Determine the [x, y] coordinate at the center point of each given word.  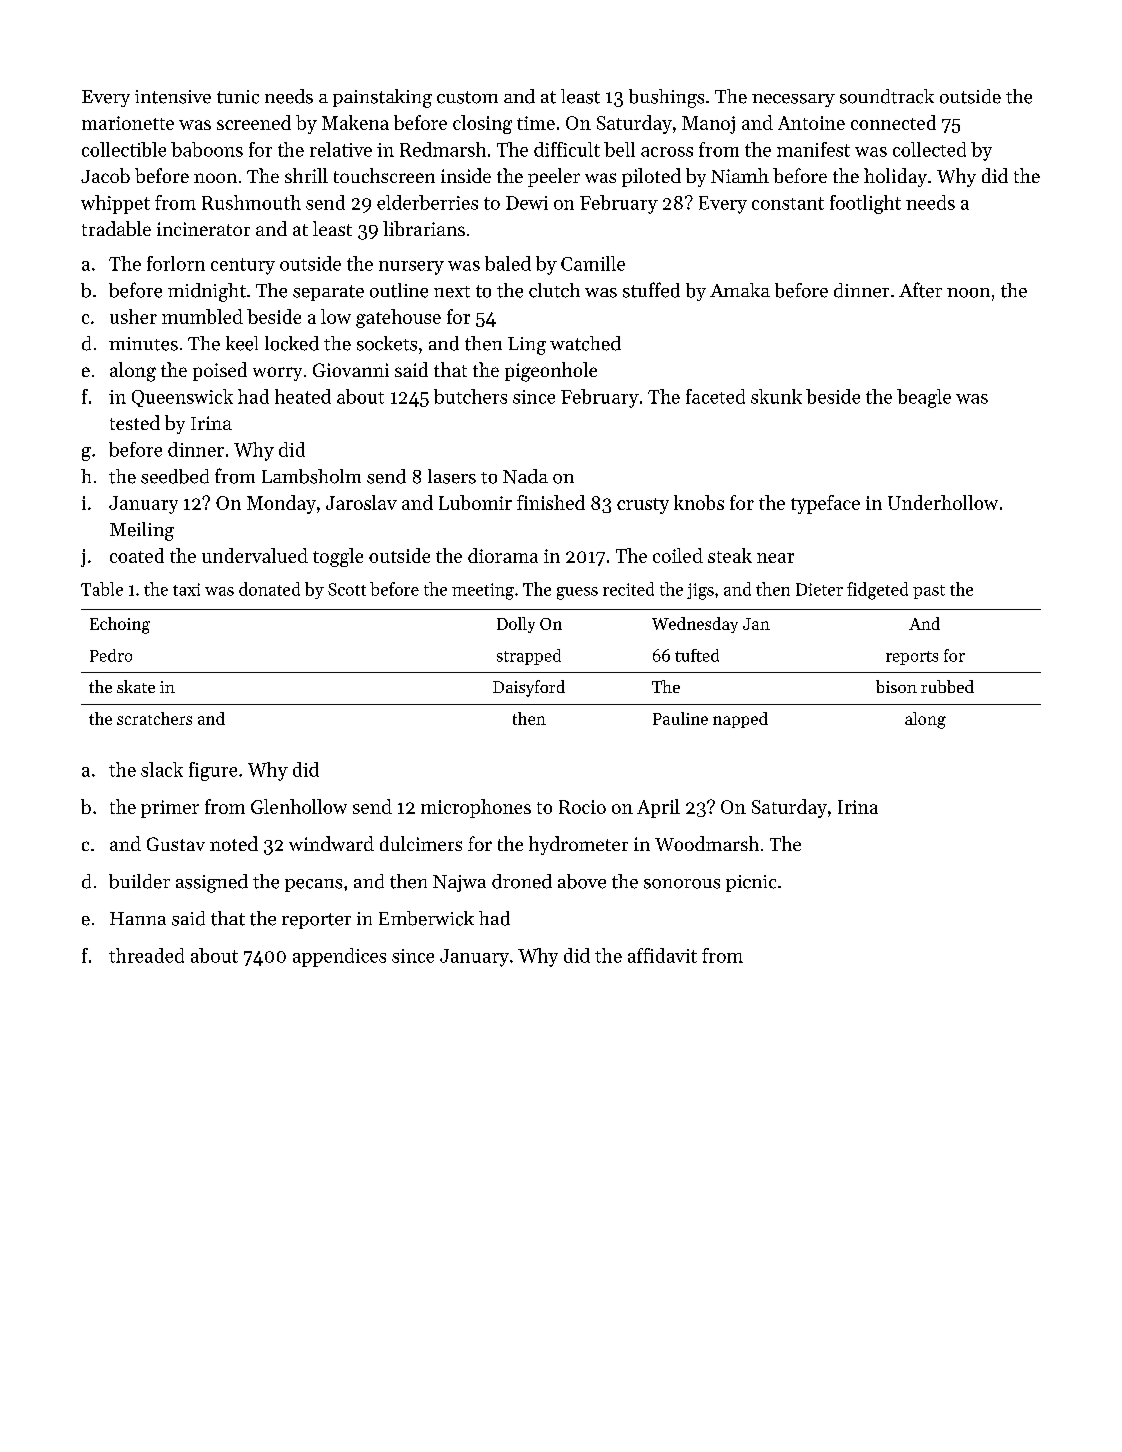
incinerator [203, 229]
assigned [212, 883]
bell [619, 149]
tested [135, 422]
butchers [470, 396]
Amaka [740, 290]
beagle [924, 398]
